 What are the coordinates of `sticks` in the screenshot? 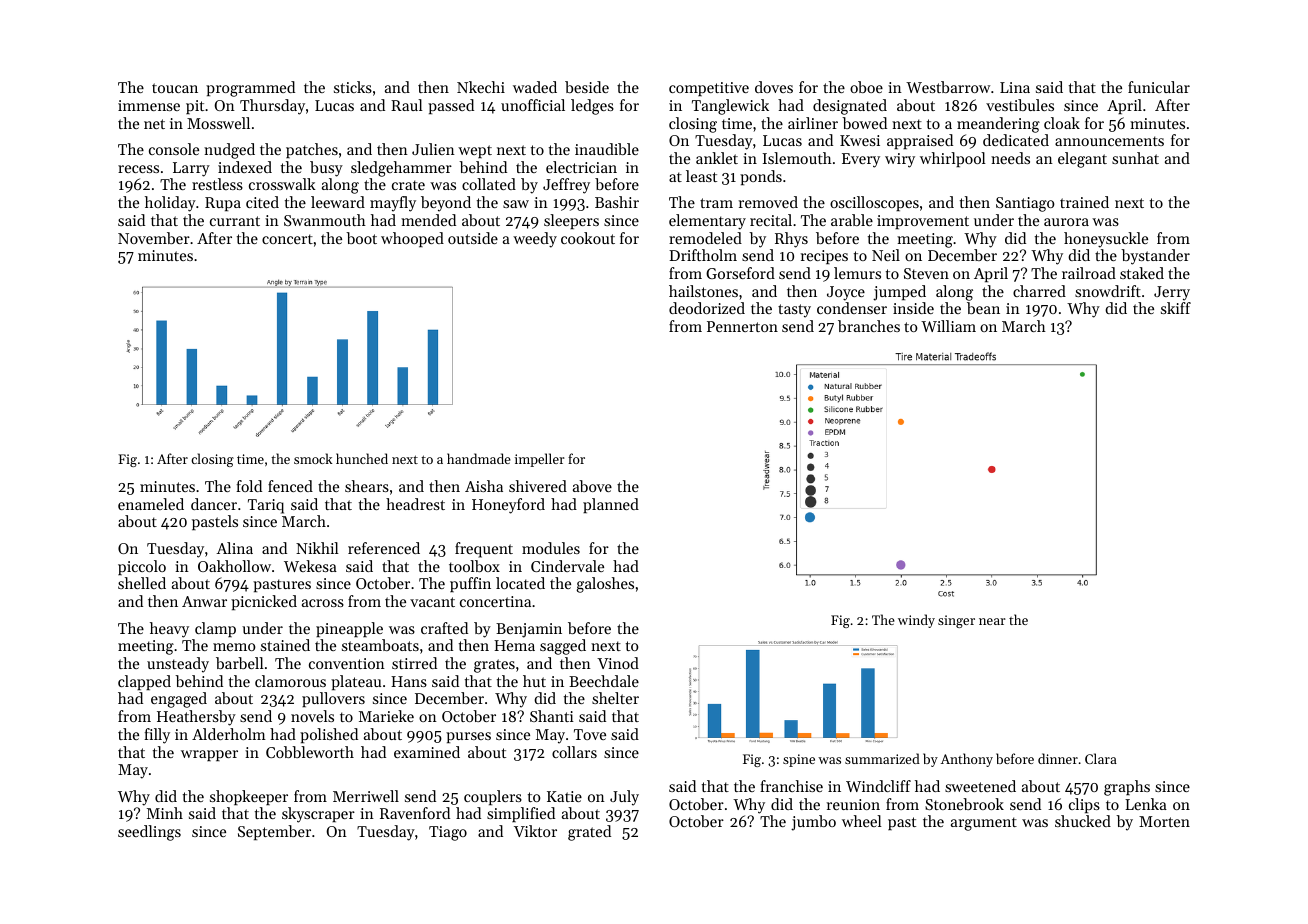 It's located at (353, 87).
